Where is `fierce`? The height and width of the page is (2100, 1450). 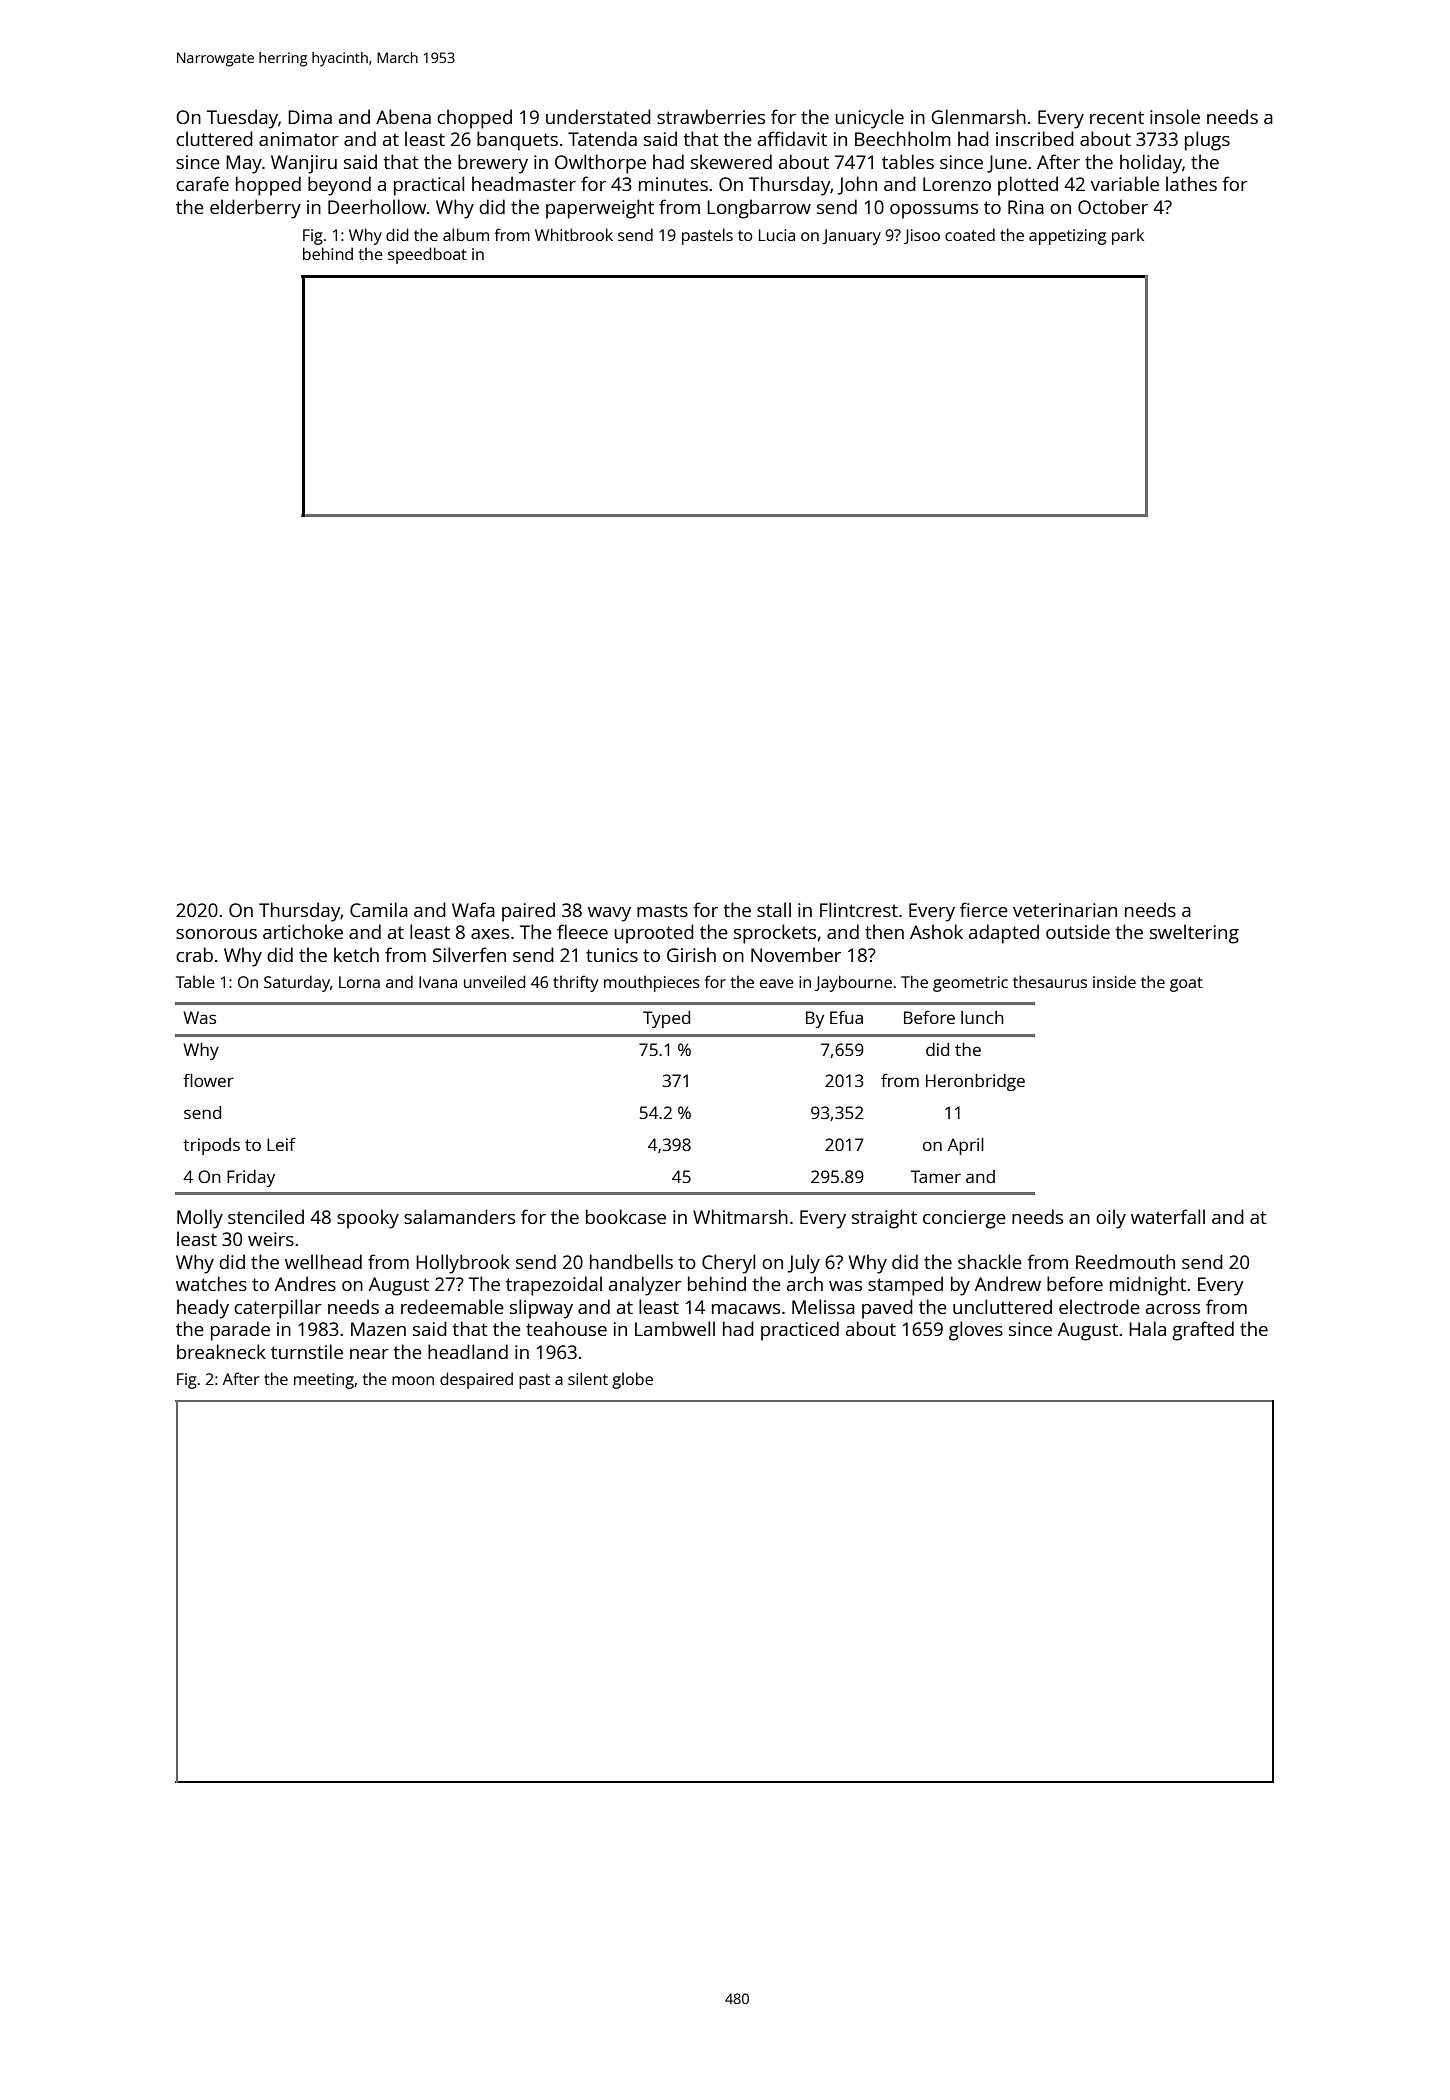
fierce is located at coordinates (984, 909).
